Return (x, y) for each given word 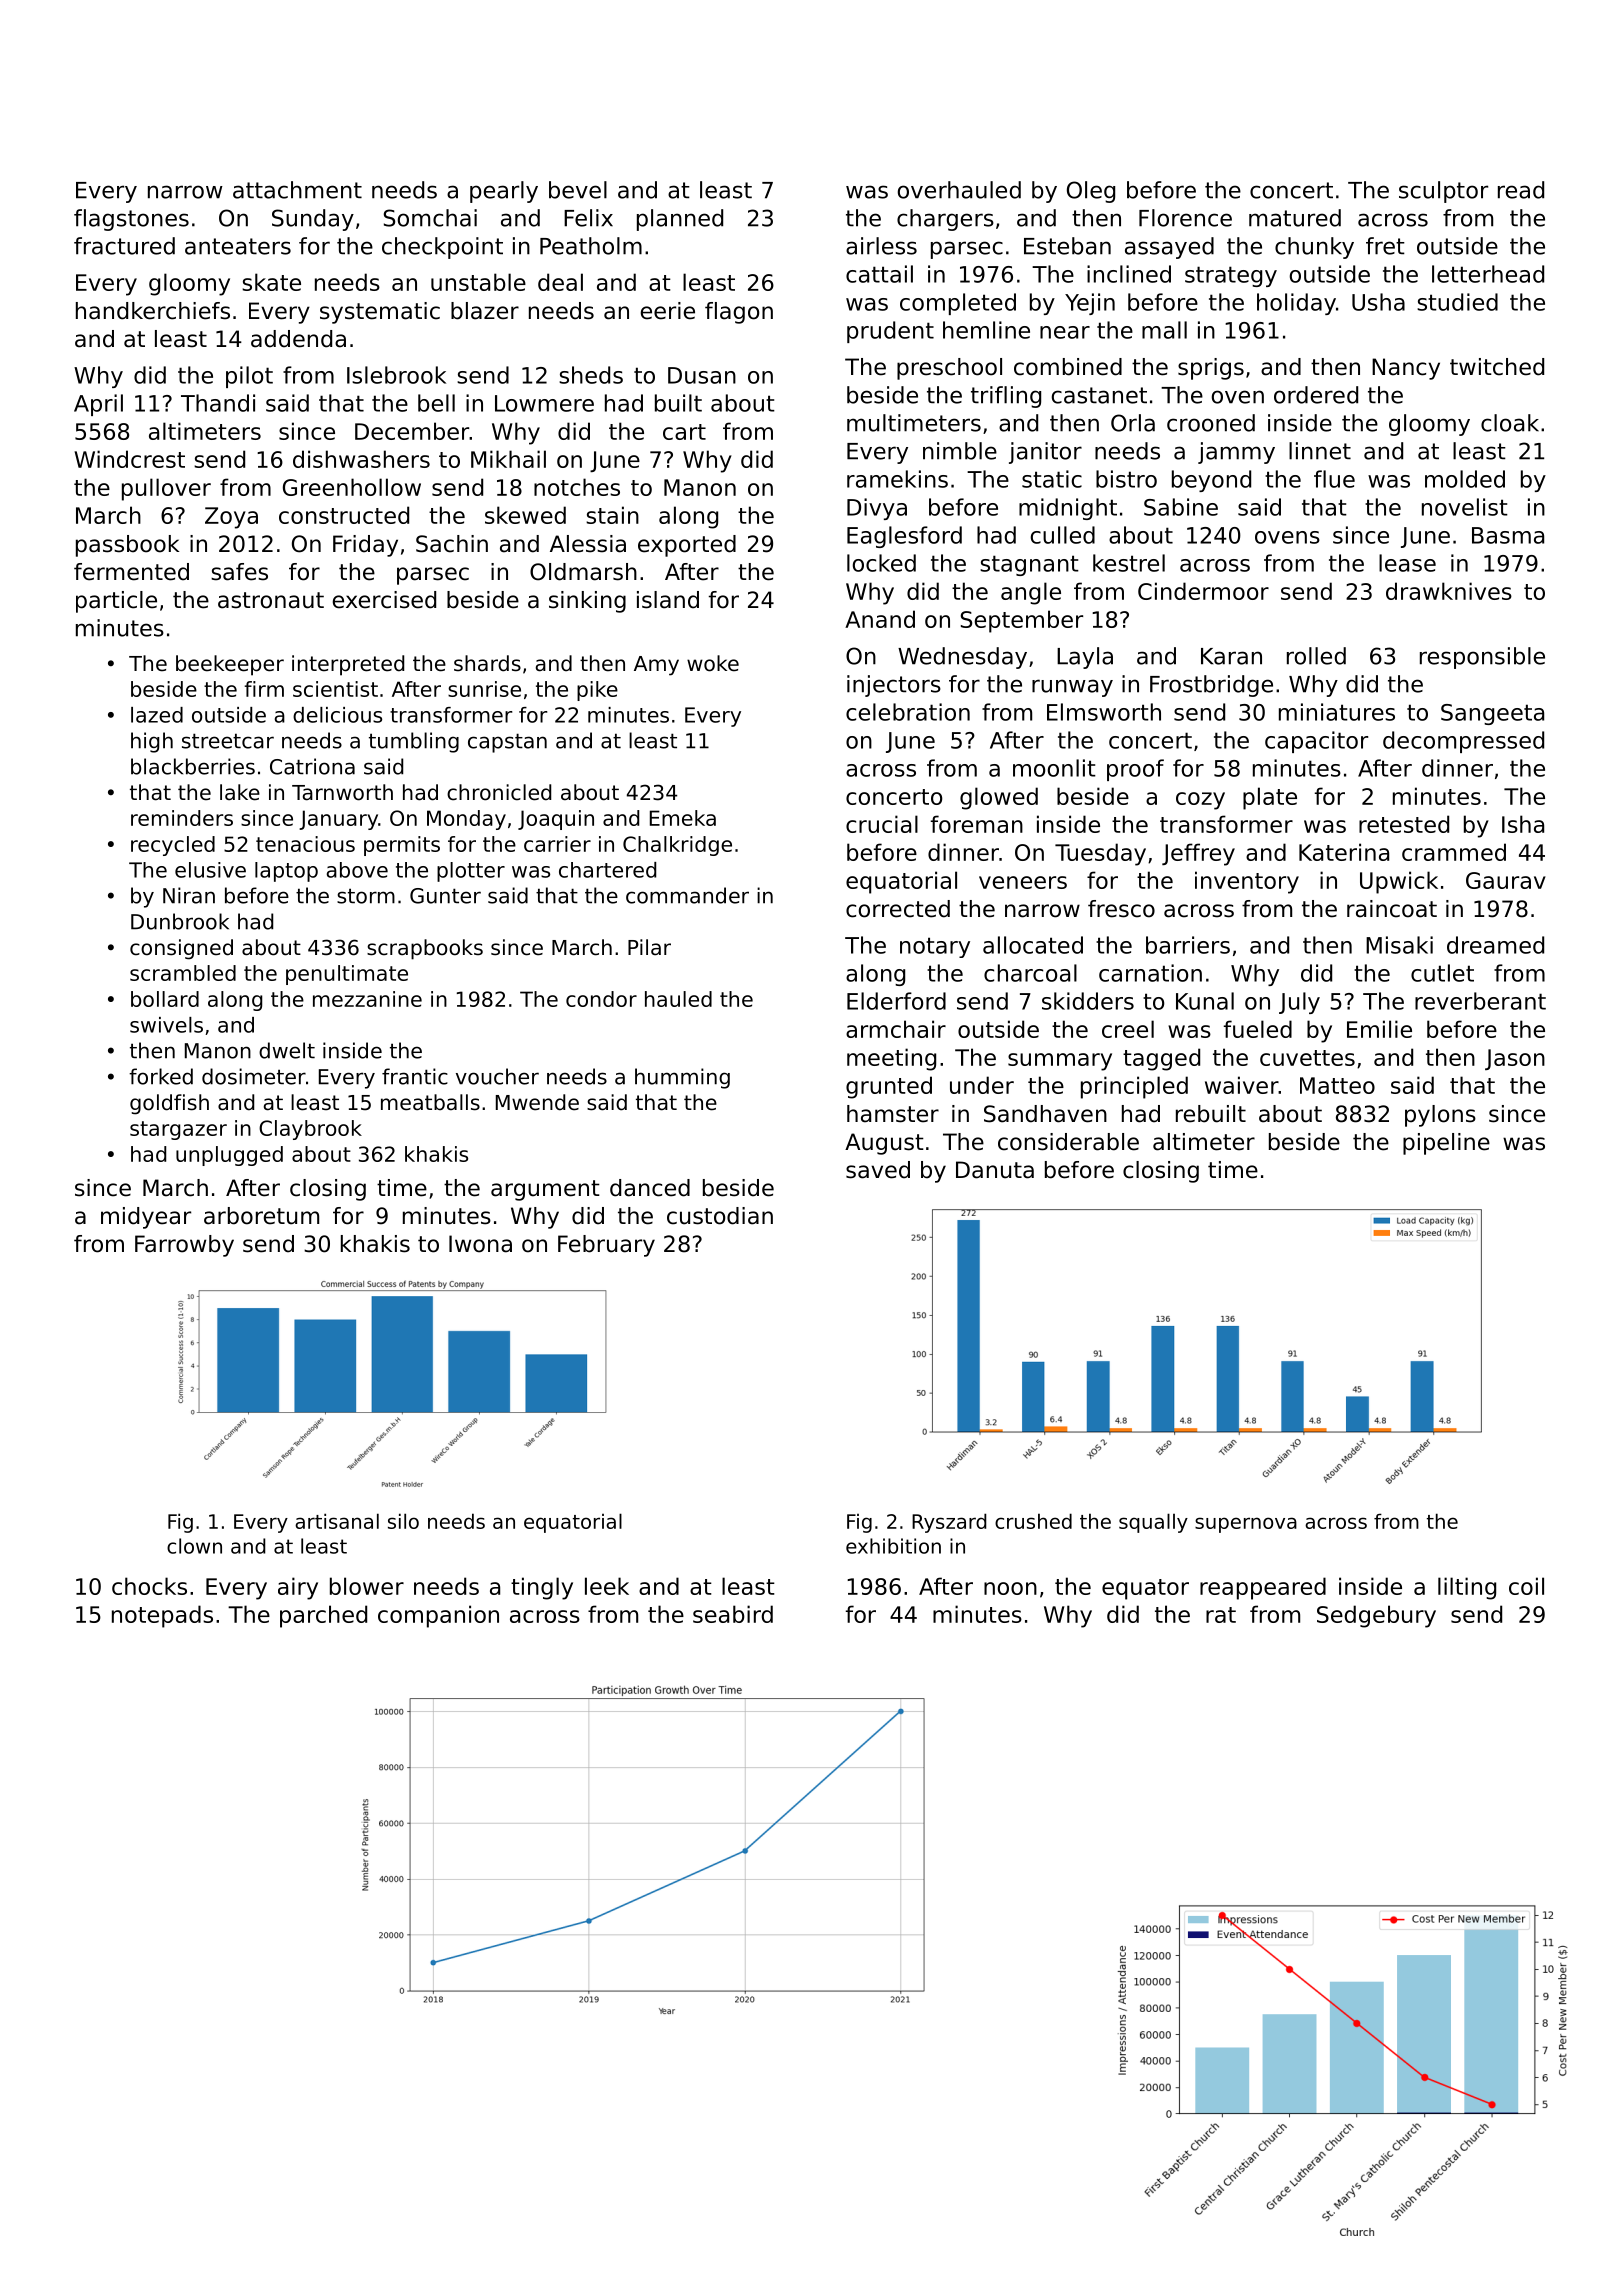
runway (1072, 688)
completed (958, 304)
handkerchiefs (153, 311)
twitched (1497, 367)
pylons (1440, 1116)
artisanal (337, 1521)
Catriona (312, 766)
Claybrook (310, 1130)
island (668, 600)
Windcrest (129, 459)
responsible (1482, 658)
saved (878, 1170)
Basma (1508, 535)
